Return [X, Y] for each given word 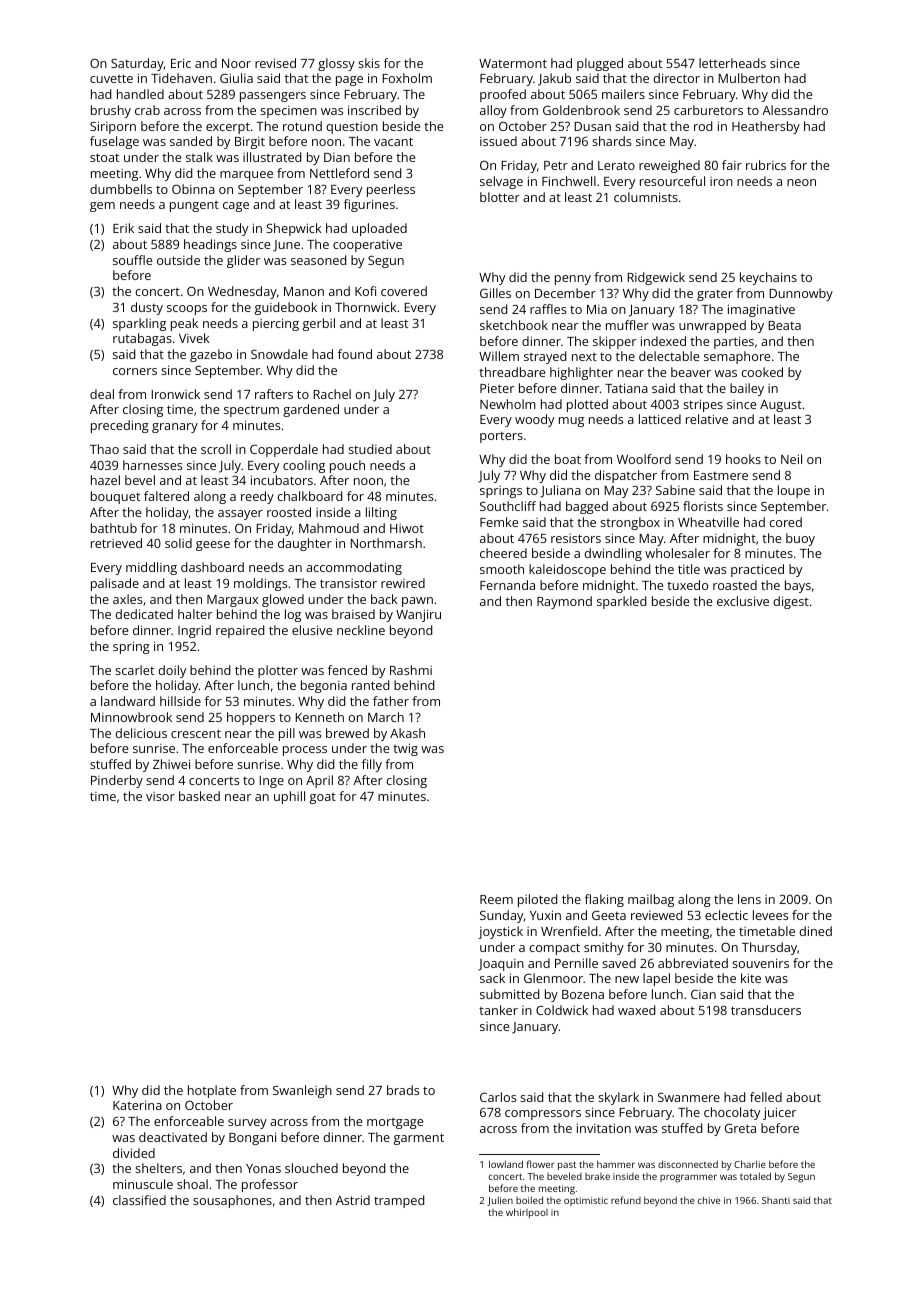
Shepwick [294, 229]
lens [749, 899]
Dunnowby [801, 294]
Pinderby [117, 781]
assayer [240, 515]
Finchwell [569, 181]
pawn [417, 602]
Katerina [137, 1105]
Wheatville [708, 522]
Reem [496, 899]
